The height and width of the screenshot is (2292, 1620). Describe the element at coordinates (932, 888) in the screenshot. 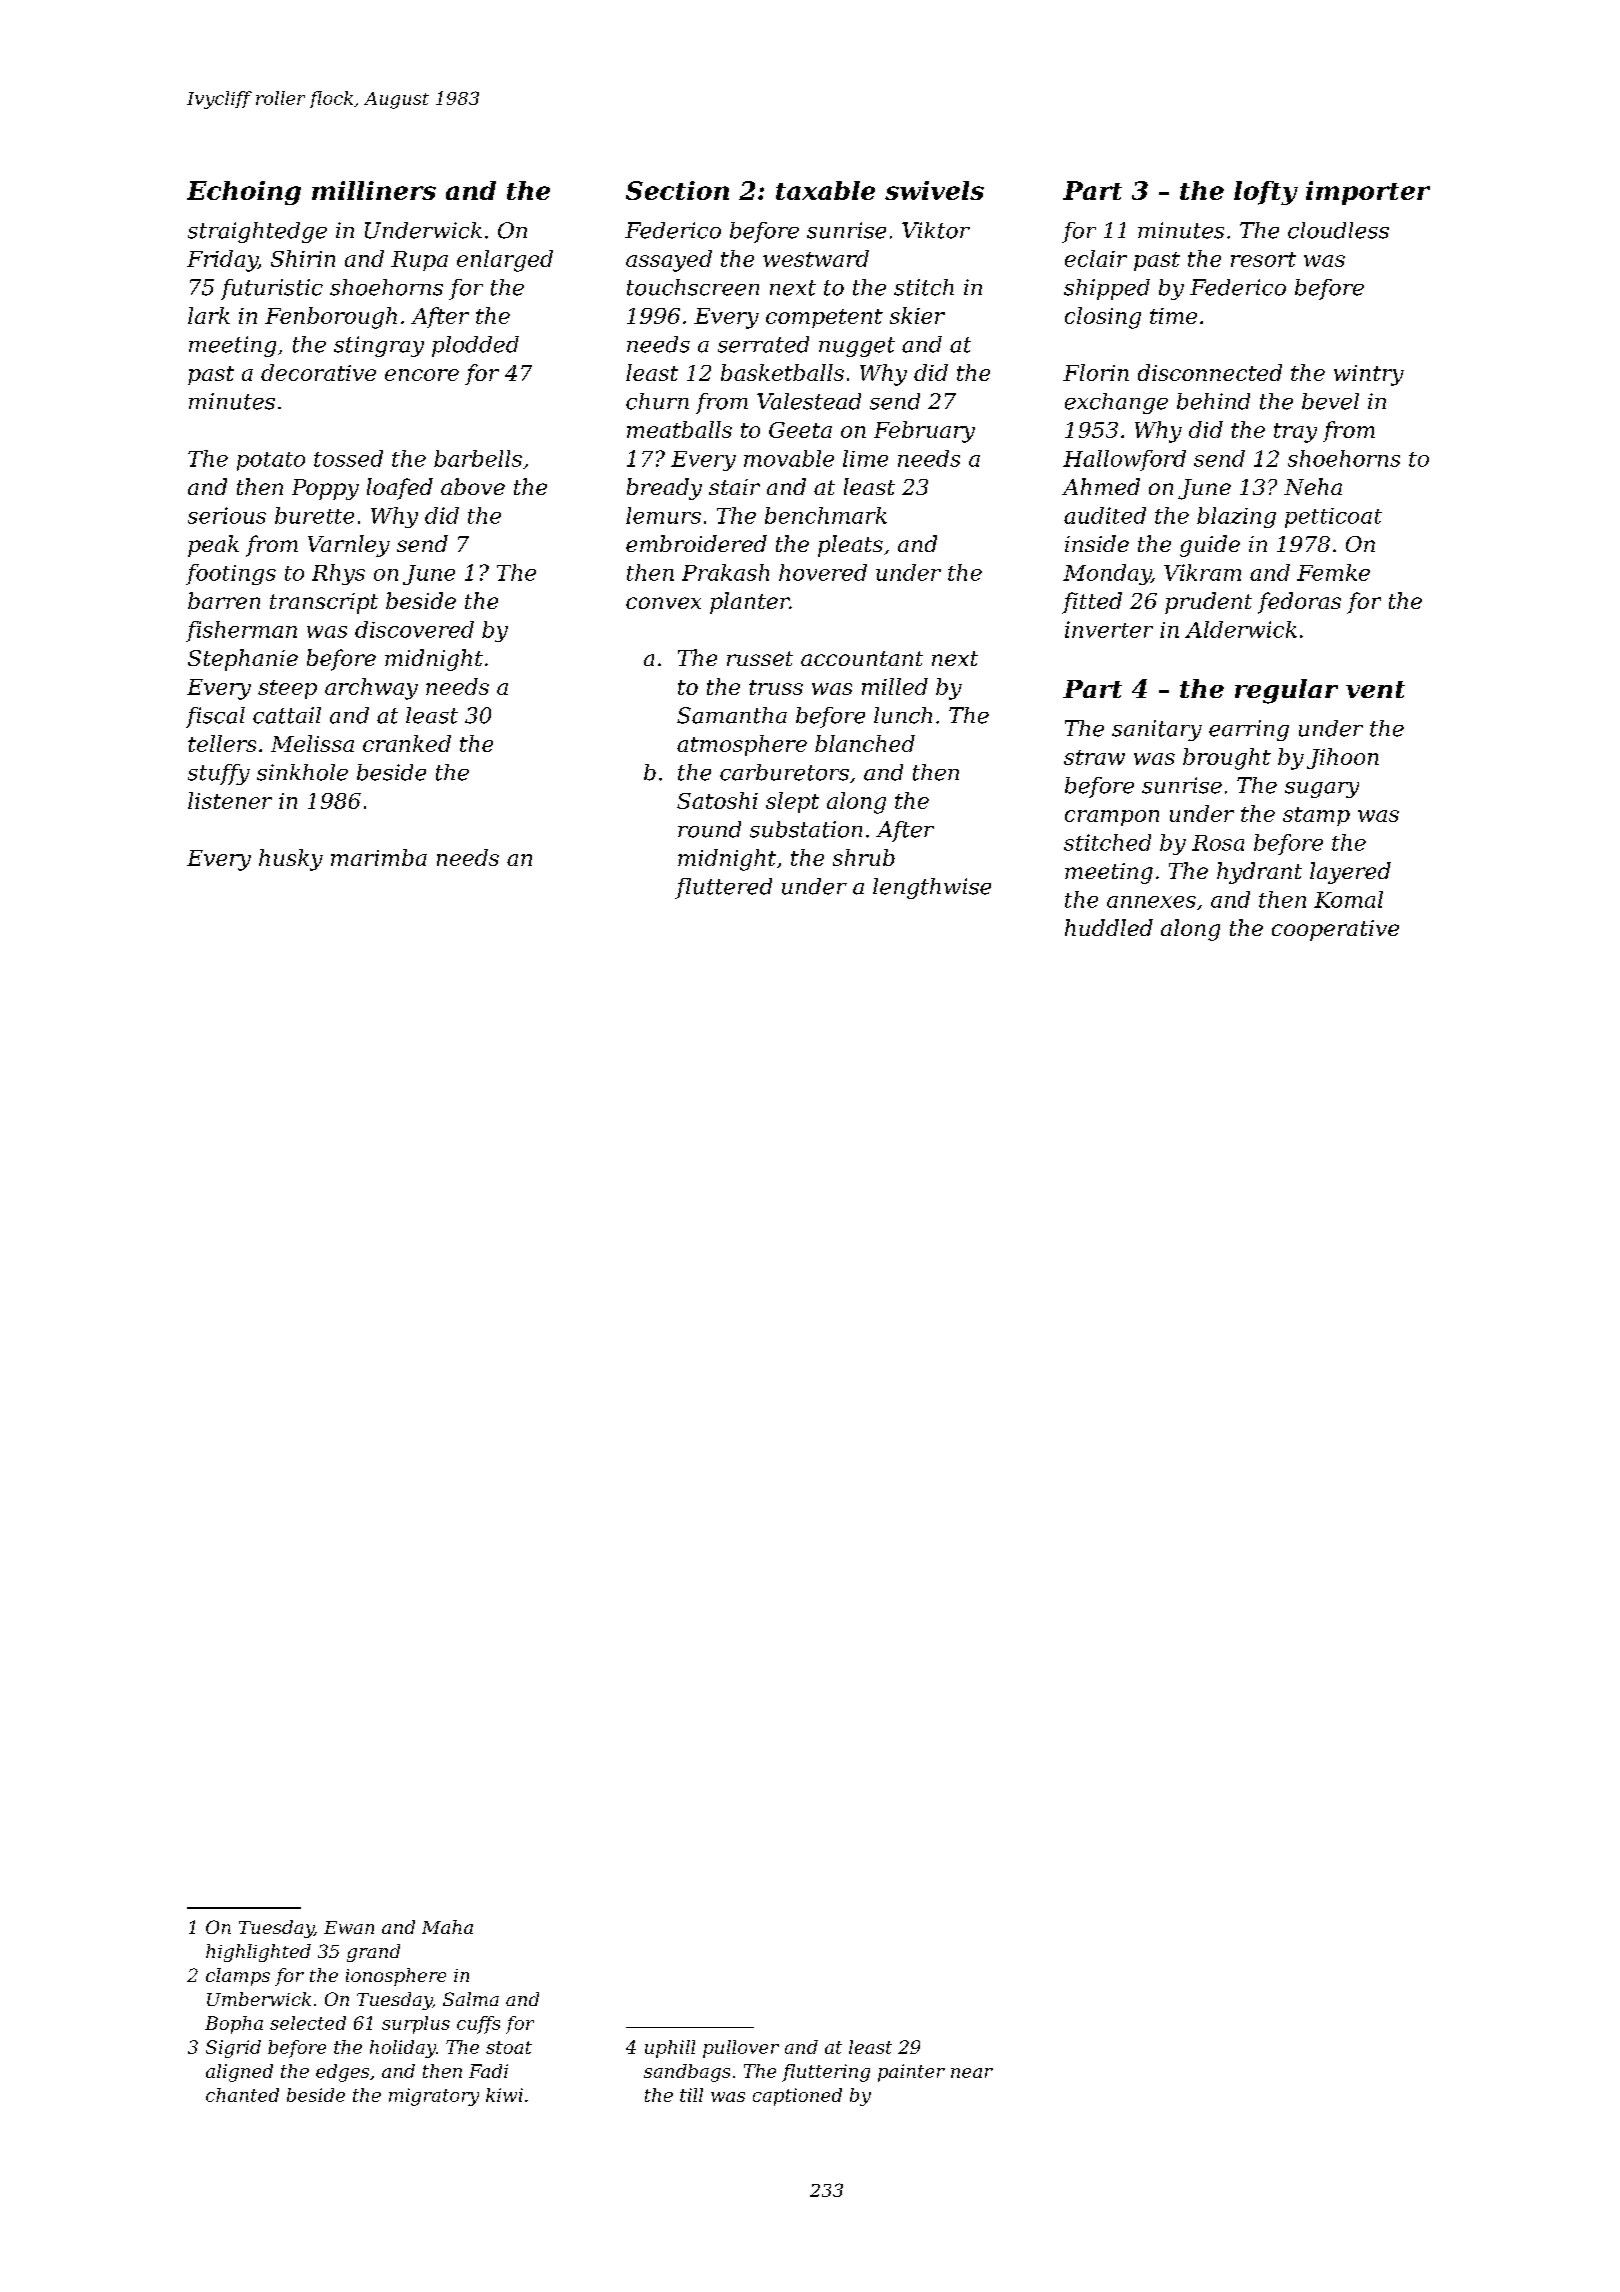

I see `lengthwise` at that location.
